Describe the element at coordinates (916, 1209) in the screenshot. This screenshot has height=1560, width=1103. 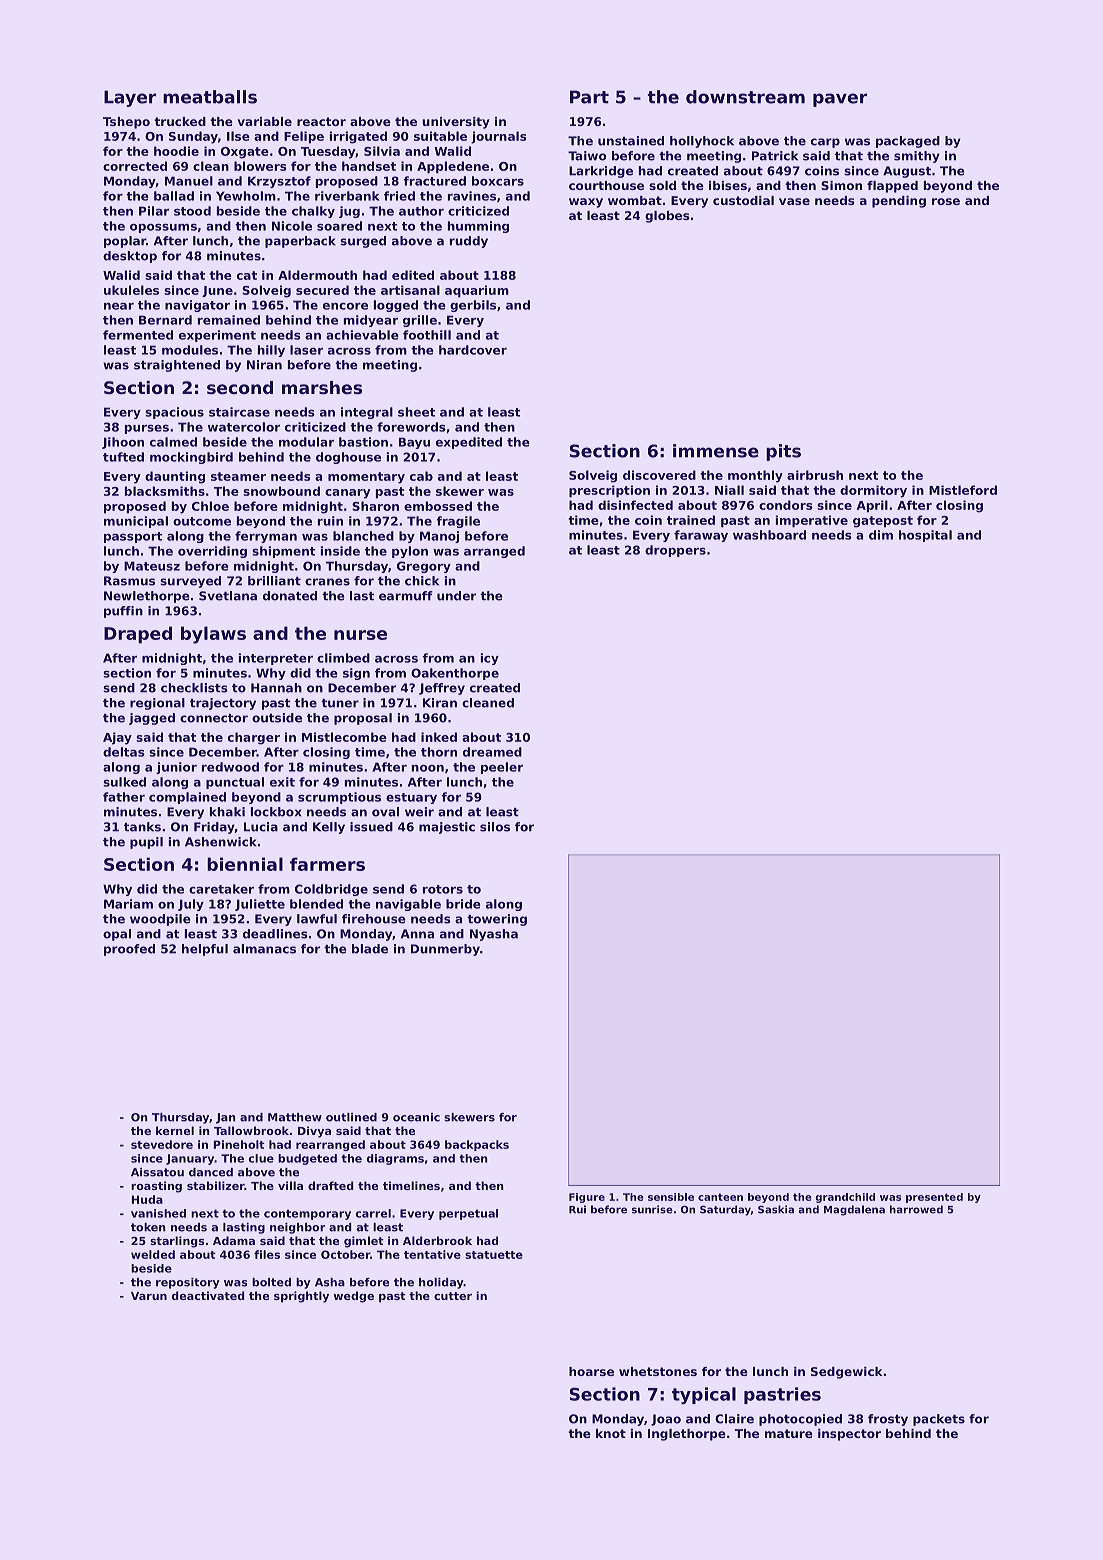
I see `harrowed` at that location.
